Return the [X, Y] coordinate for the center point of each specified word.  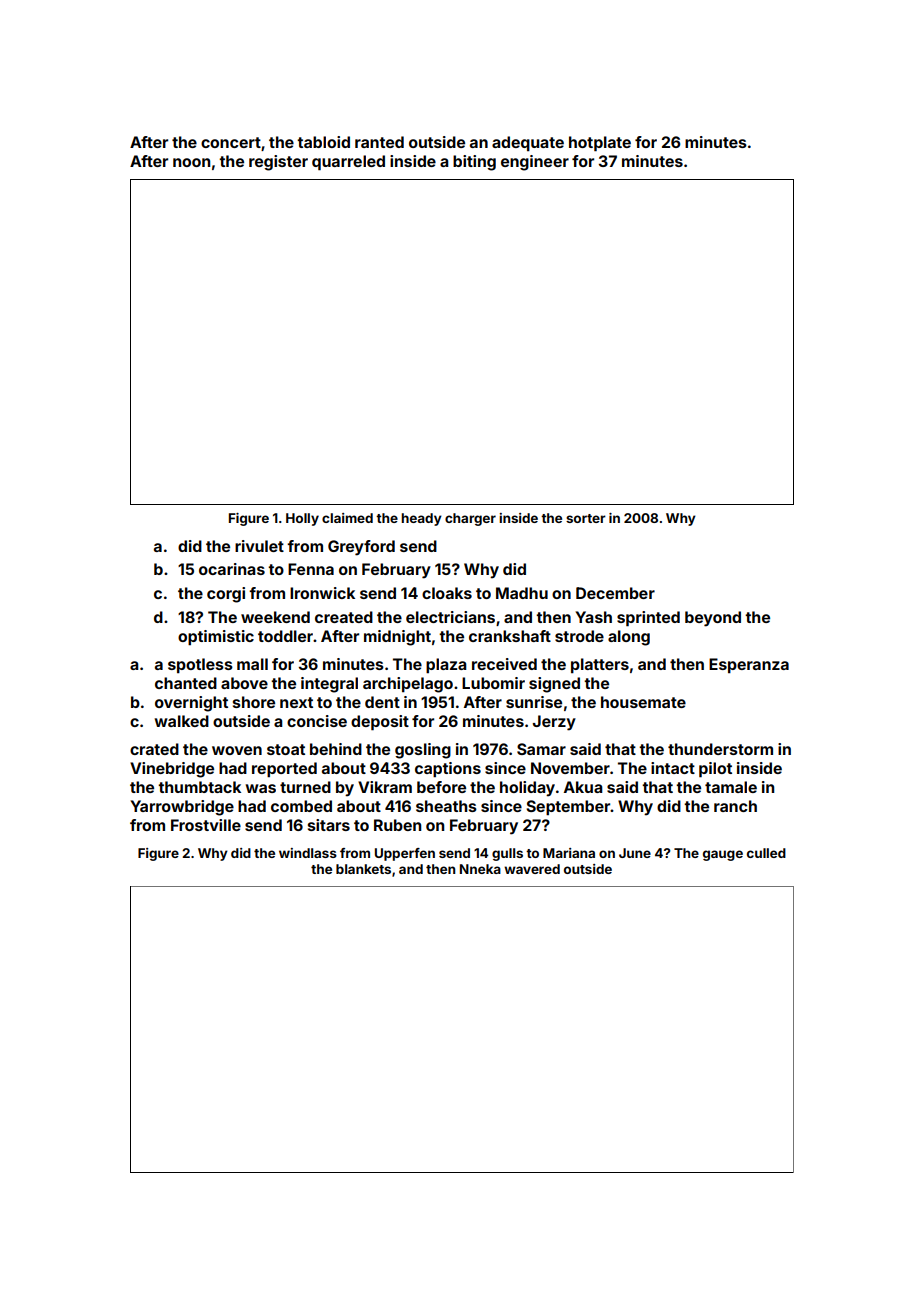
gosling [423, 751]
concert [231, 142]
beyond [713, 619]
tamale [731, 787]
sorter [586, 518]
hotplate [600, 144]
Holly [302, 519]
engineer [535, 163]
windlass [308, 853]
